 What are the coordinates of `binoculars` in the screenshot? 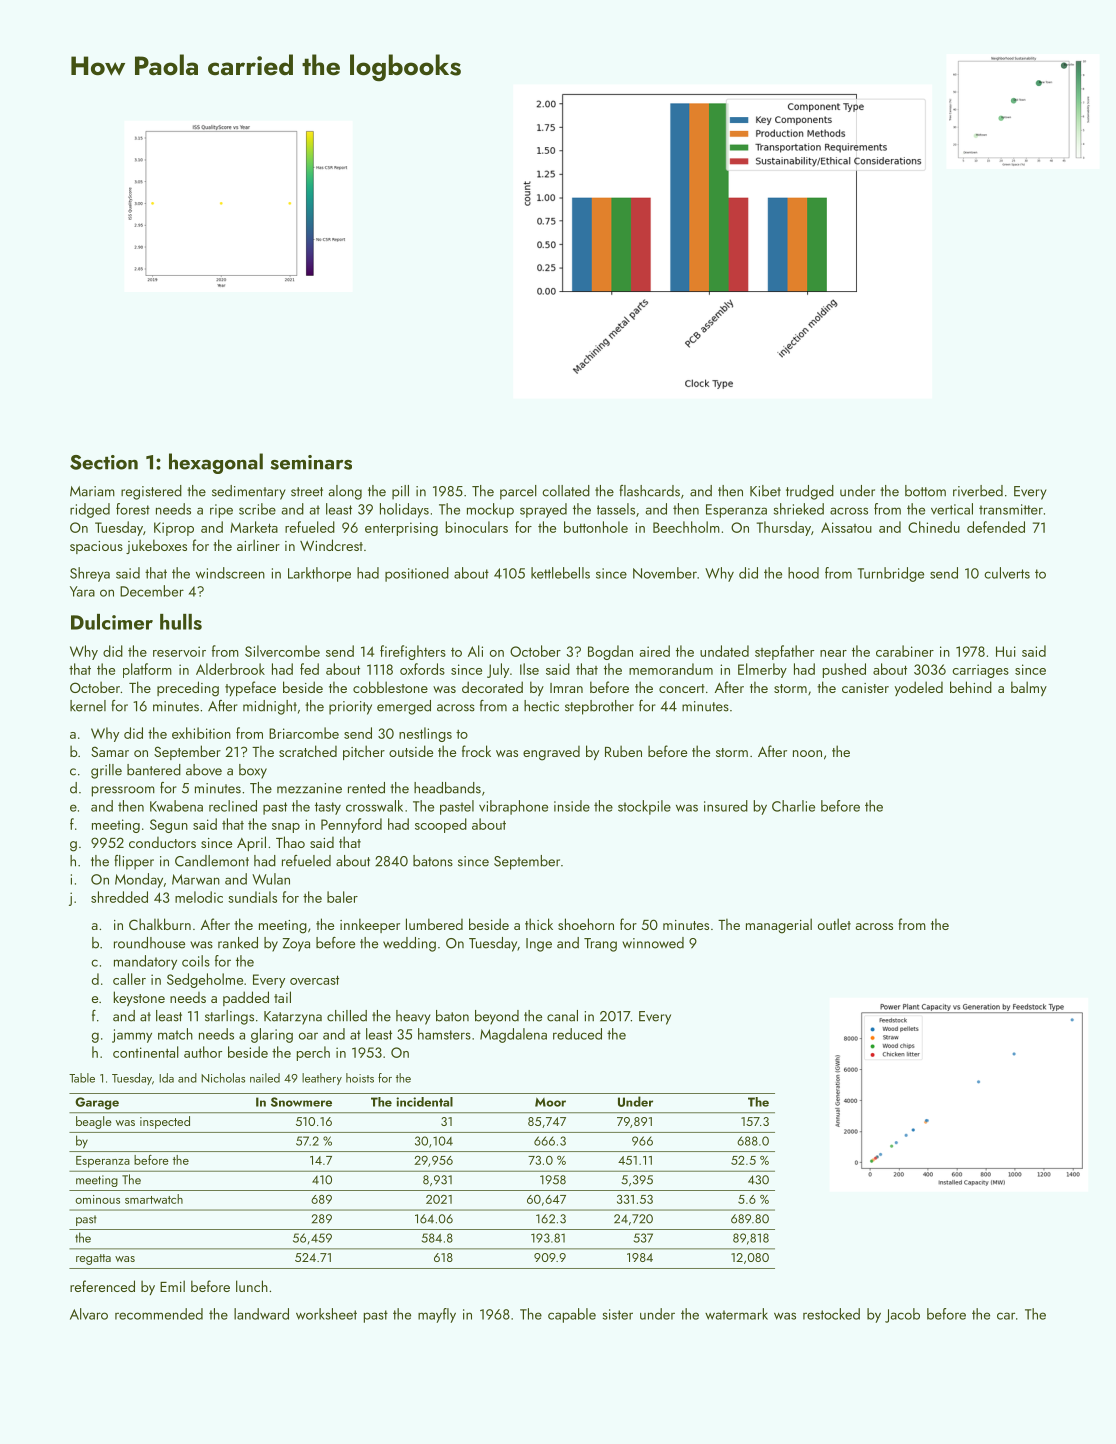 It's located at (477, 527).
